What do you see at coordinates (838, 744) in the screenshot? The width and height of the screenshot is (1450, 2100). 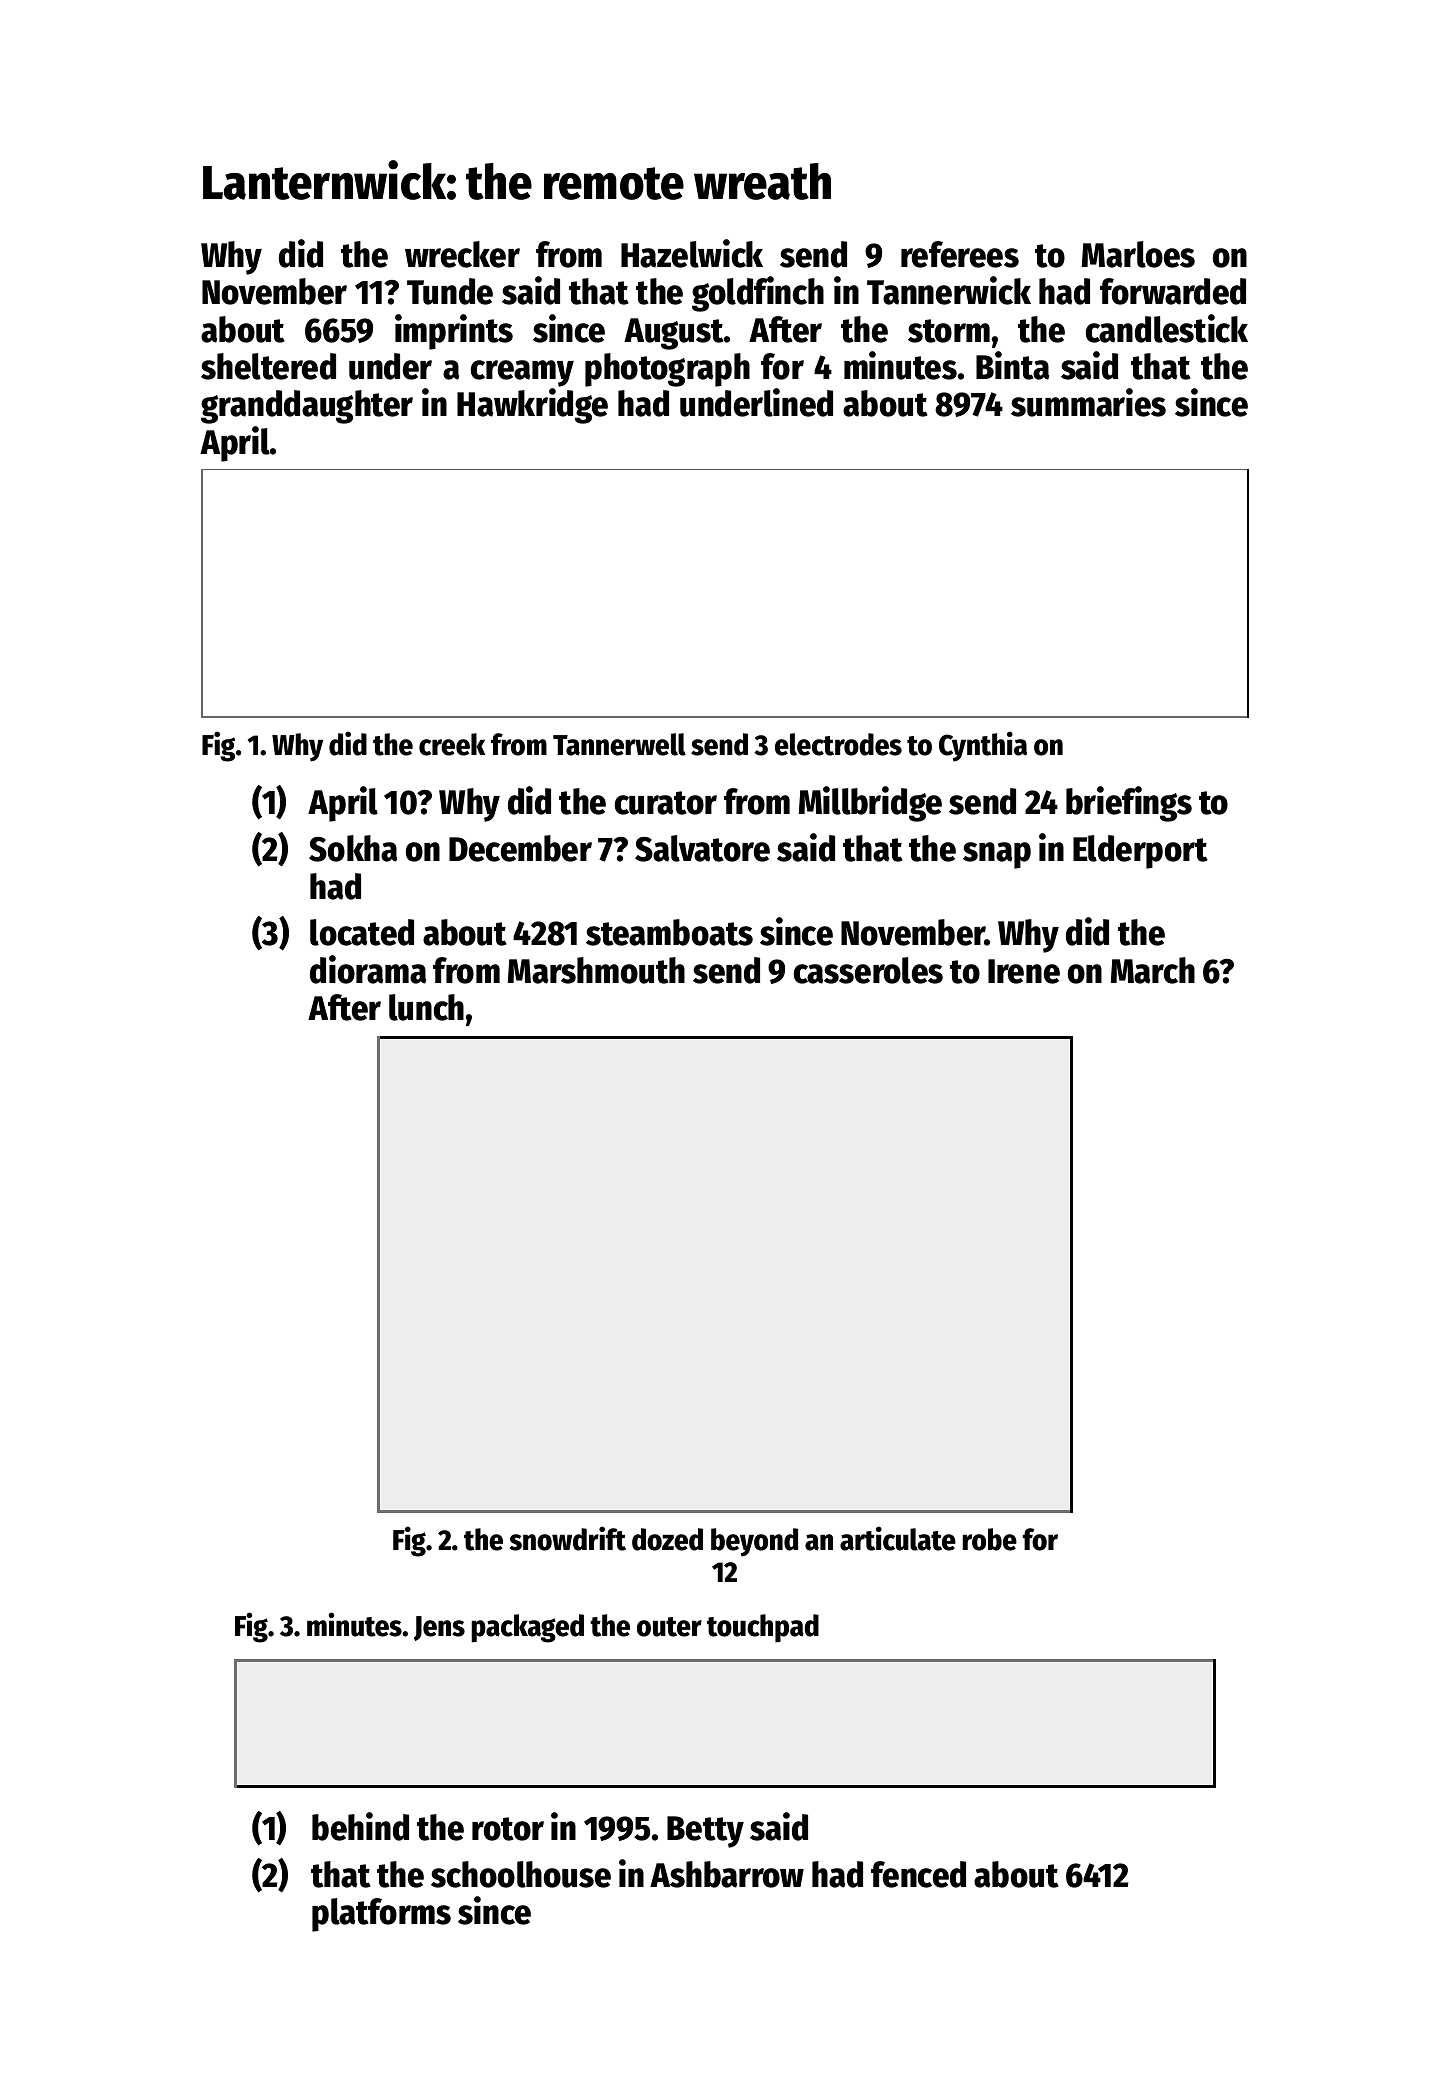 I see `electrodes` at bounding box center [838, 744].
